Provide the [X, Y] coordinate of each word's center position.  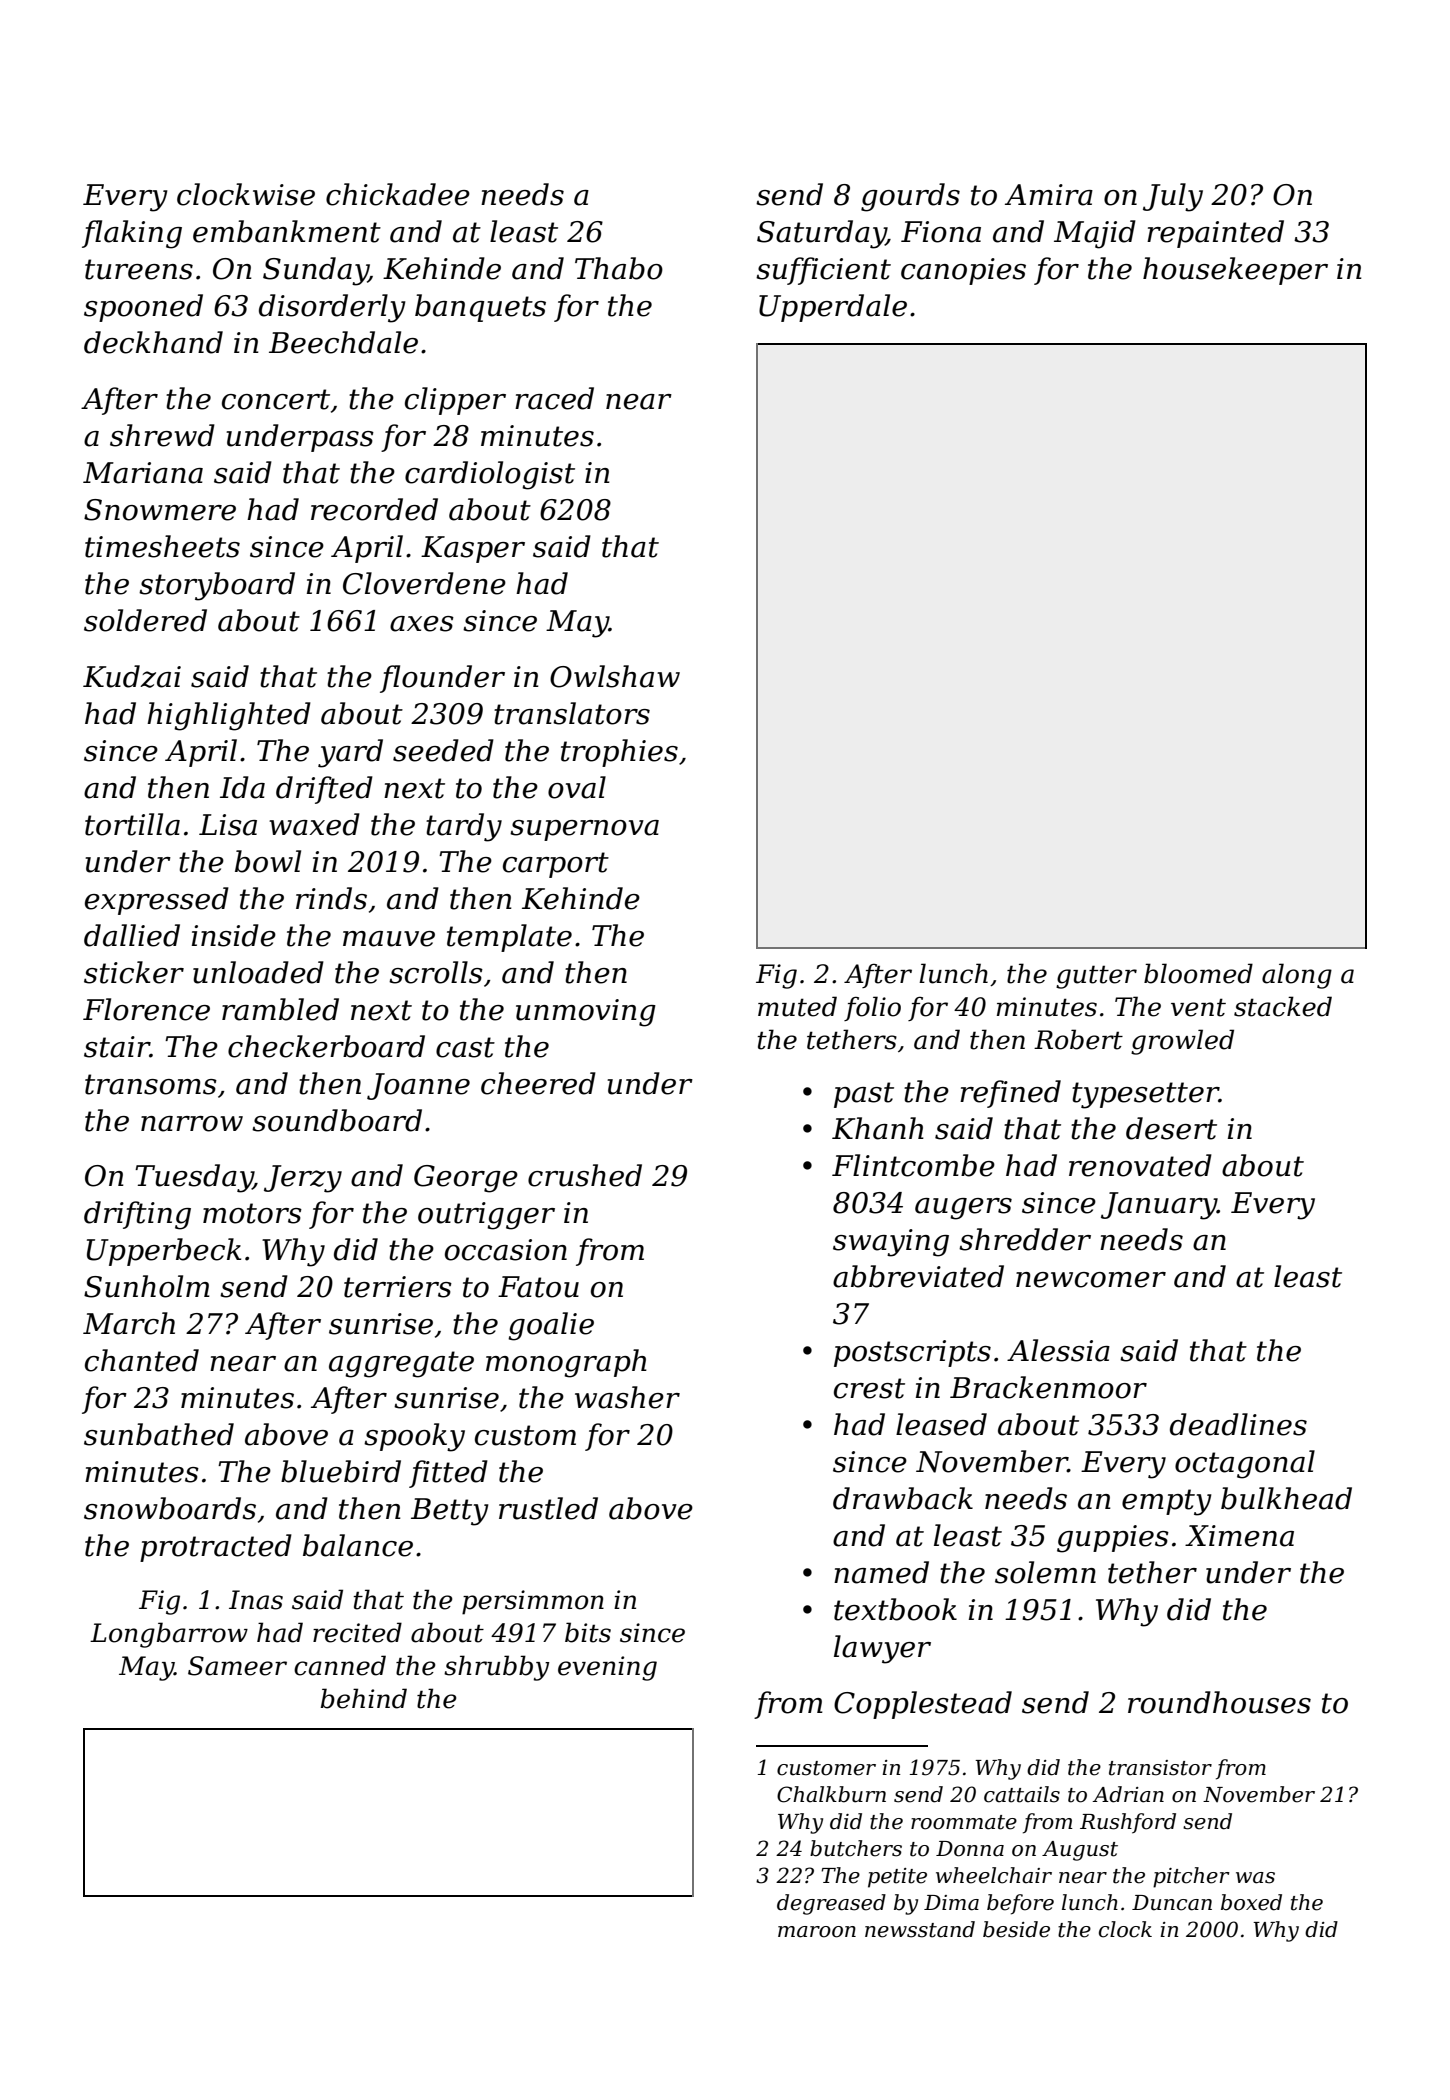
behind [364, 1698]
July [1173, 197]
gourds [910, 197]
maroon [817, 1932]
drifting [137, 1215]
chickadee [398, 194]
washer [627, 1397]
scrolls [436, 972]
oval [577, 787]
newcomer [1091, 1280]
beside [1016, 1929]
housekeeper [1235, 271]
